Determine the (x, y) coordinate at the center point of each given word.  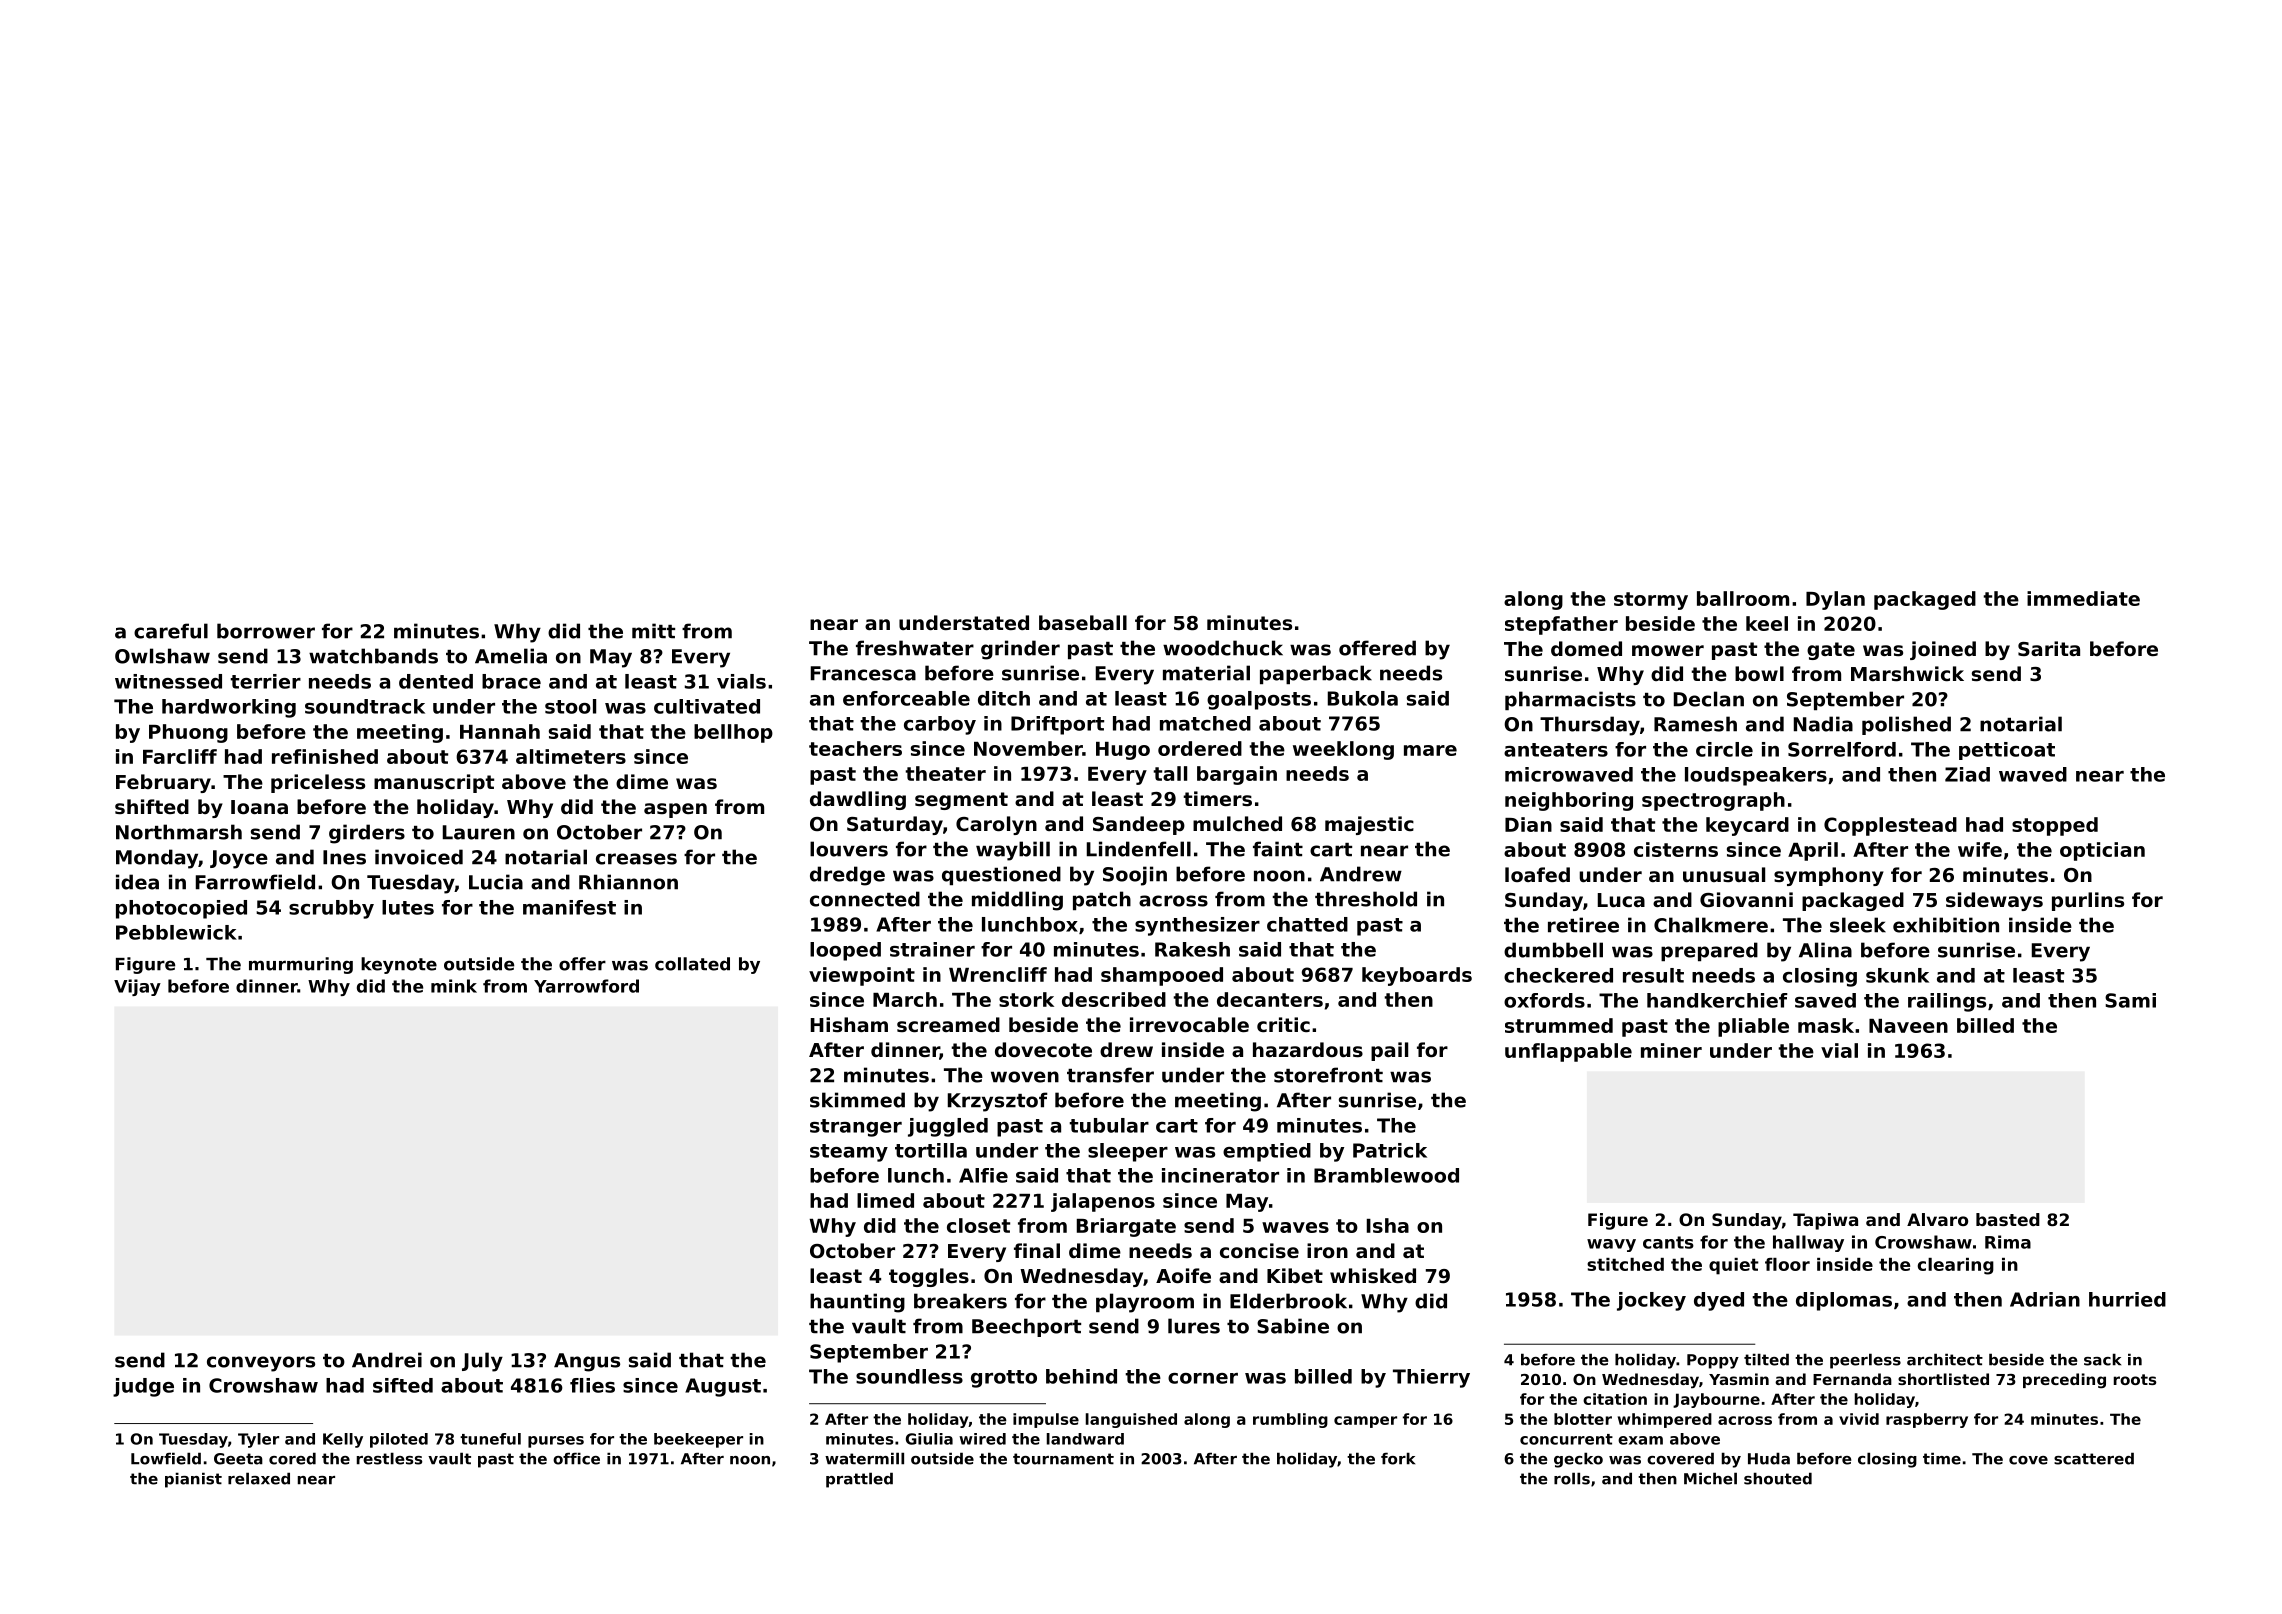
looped (845, 951)
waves (1295, 1227)
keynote (399, 965)
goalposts (1259, 700)
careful (171, 631)
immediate (2083, 598)
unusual (1724, 874)
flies (592, 1385)
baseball (1083, 623)
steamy (849, 1153)
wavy (1611, 1245)
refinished (325, 756)
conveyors (261, 1364)
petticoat (2007, 751)
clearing (1956, 1266)
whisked (1373, 1275)
